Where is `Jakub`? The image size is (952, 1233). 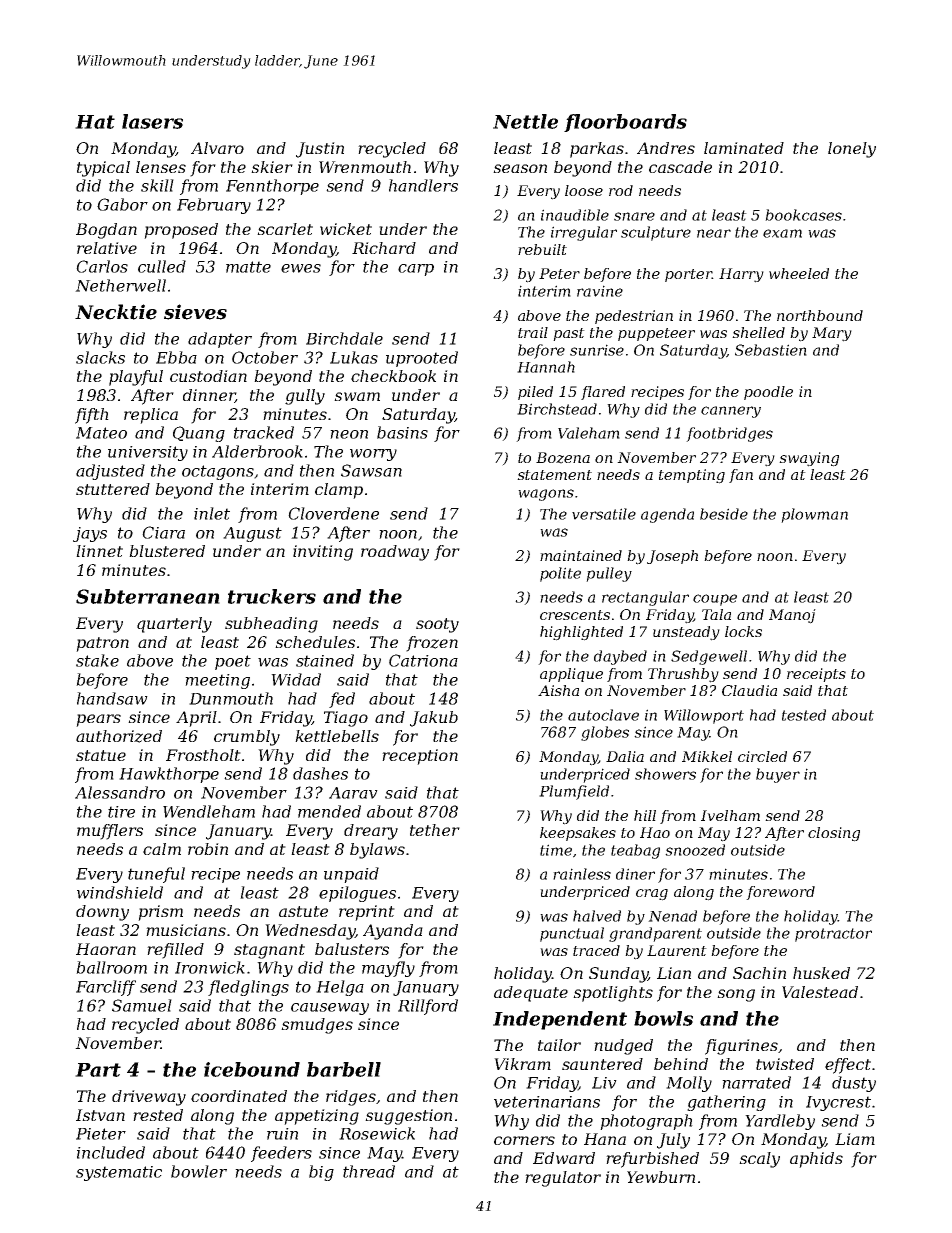 Jakub is located at coordinates (434, 719).
